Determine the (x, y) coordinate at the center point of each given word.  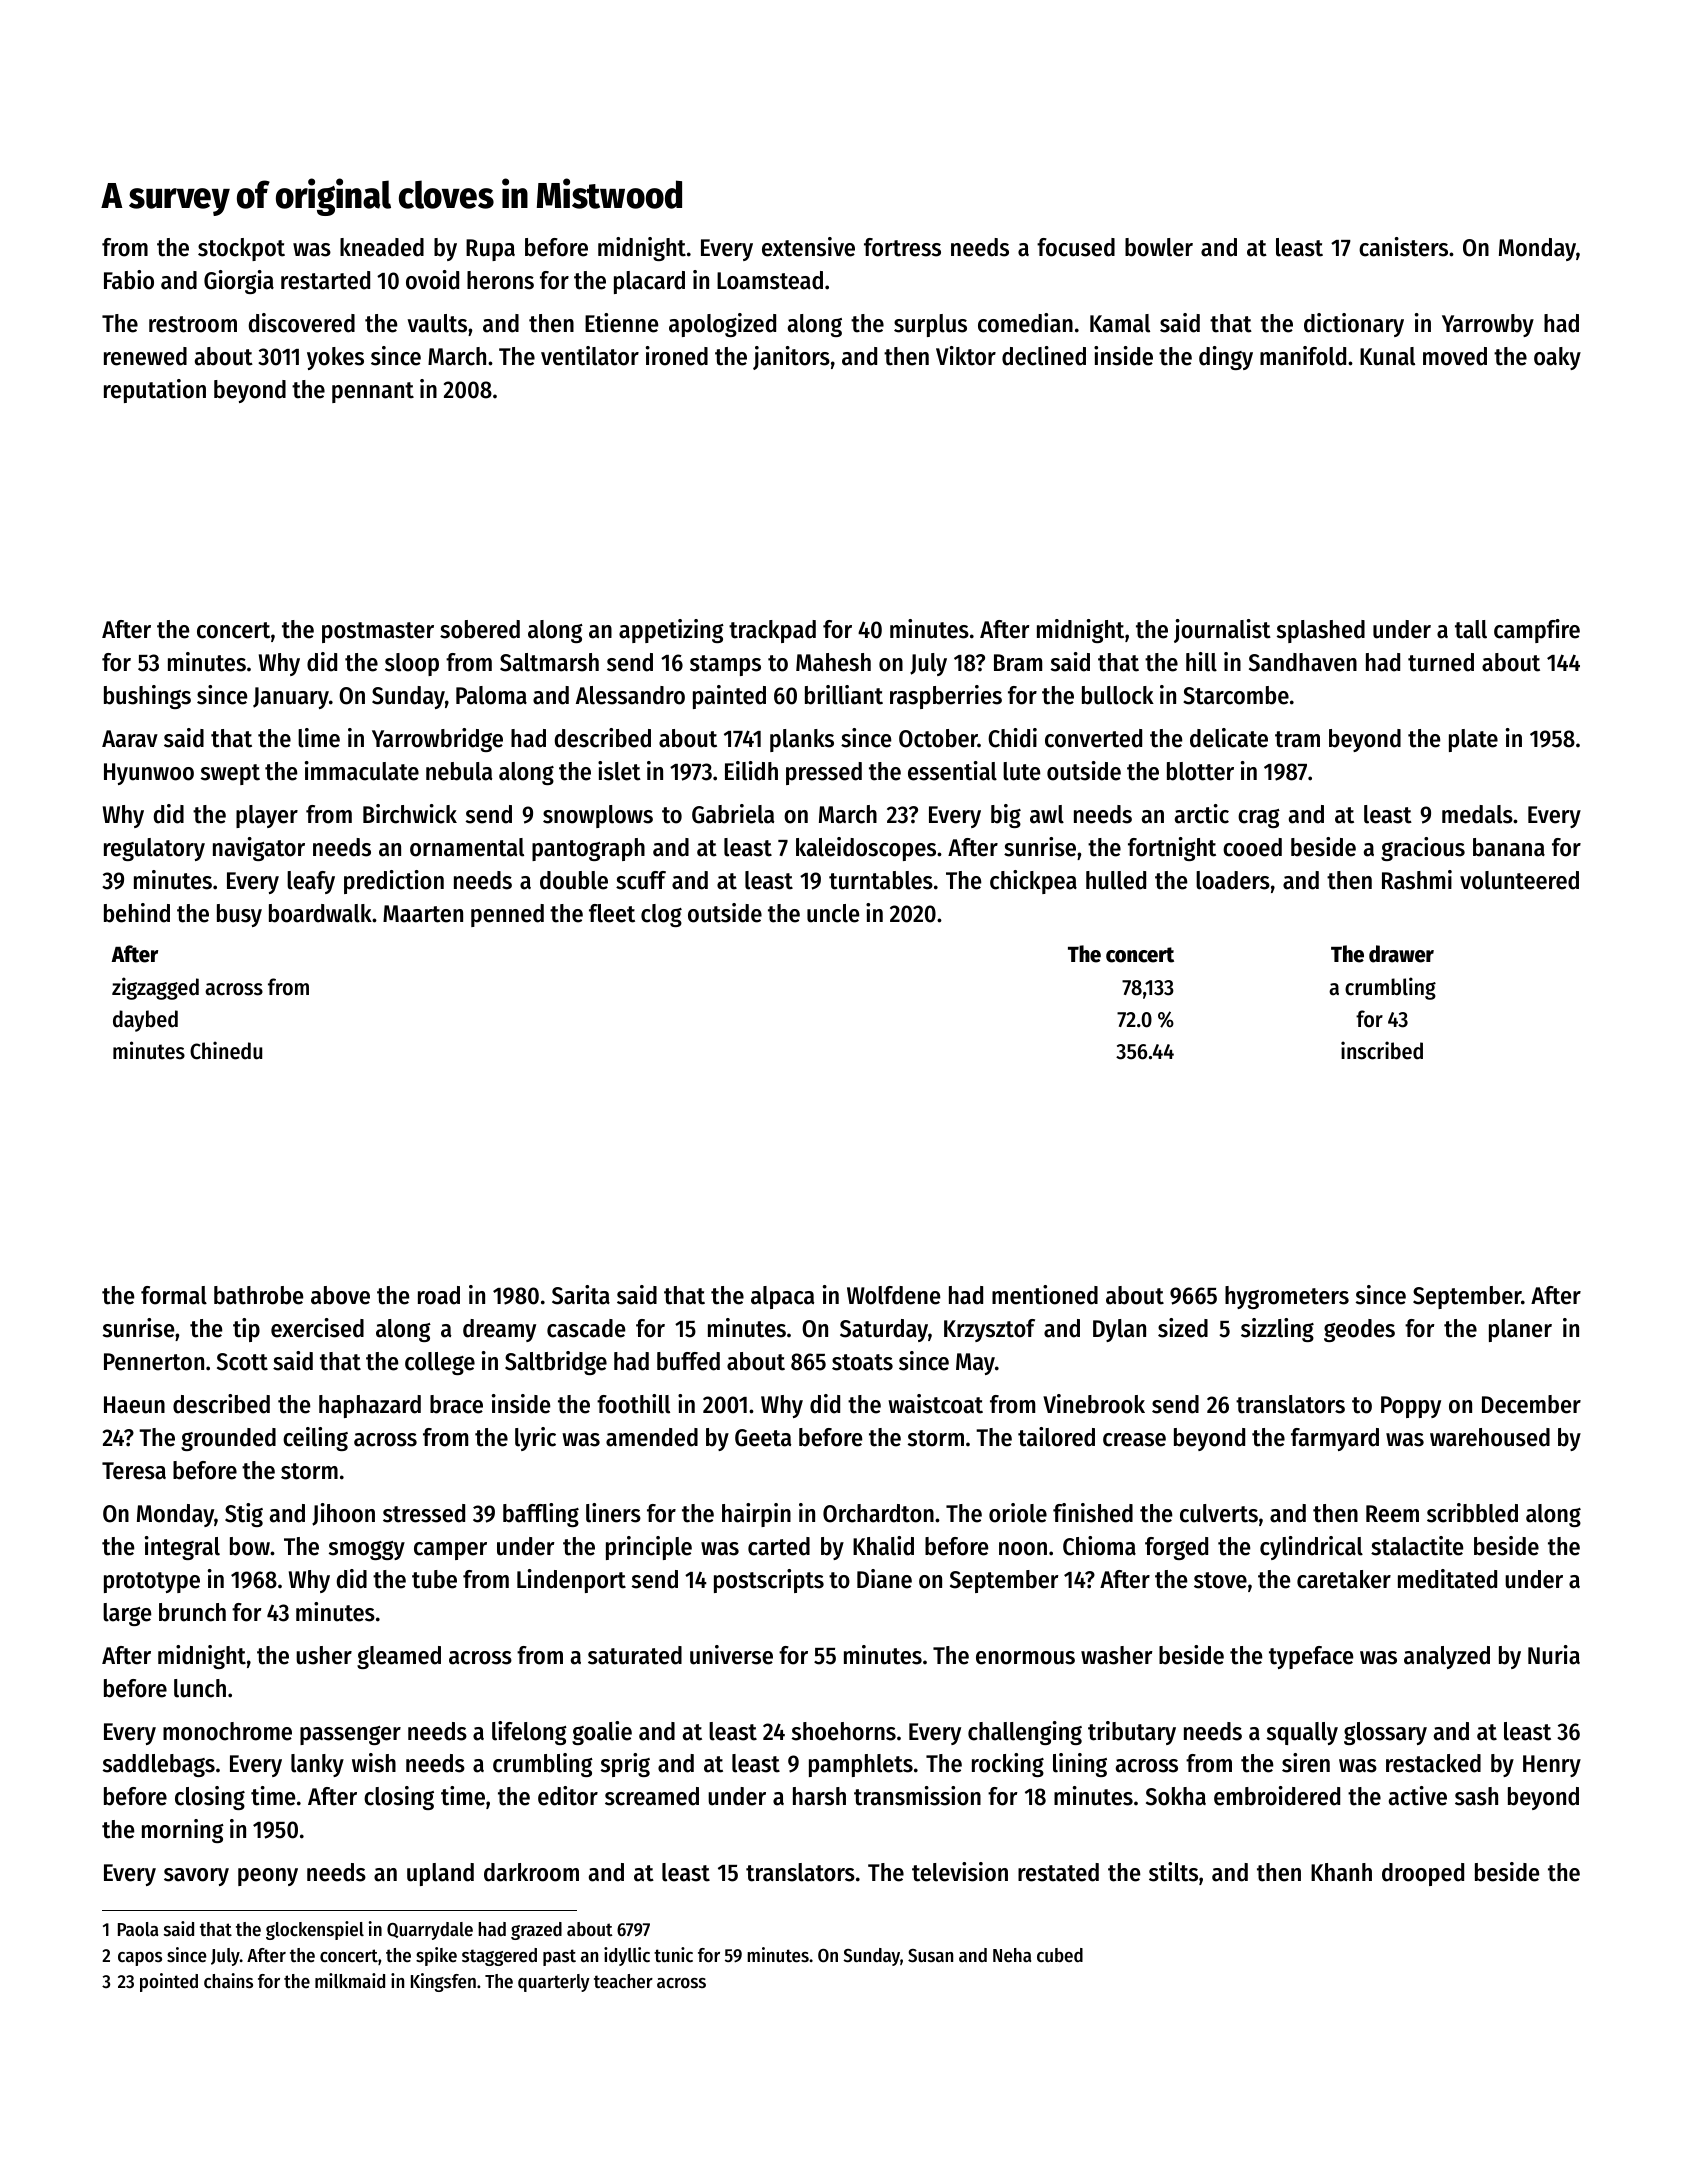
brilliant (844, 695)
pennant (373, 392)
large (127, 1614)
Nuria (1554, 1655)
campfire (1537, 631)
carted (779, 1546)
